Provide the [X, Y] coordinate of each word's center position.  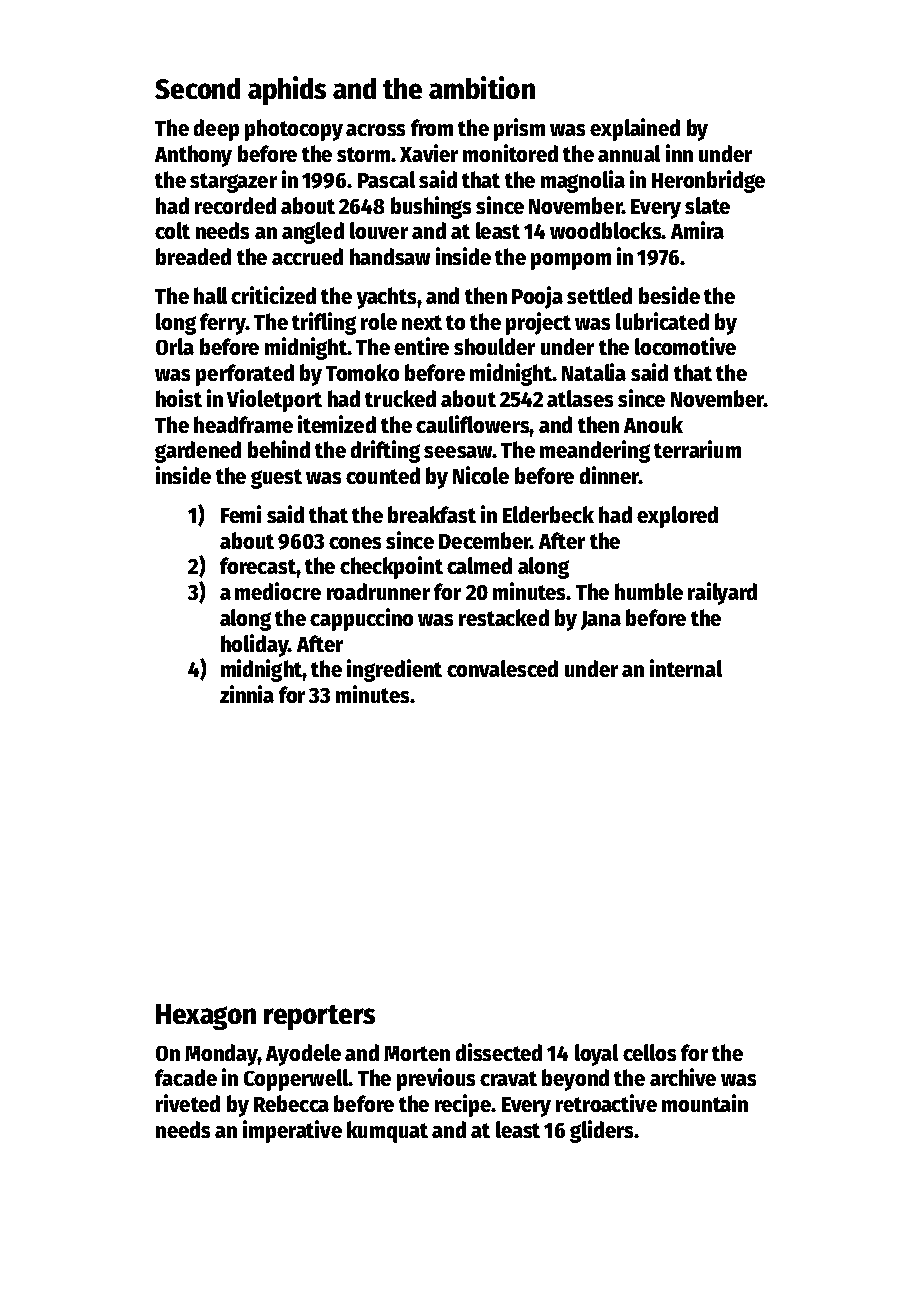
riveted [188, 1103]
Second [197, 88]
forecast [258, 565]
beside [669, 295]
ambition [482, 87]
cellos [649, 1052]
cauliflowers [472, 424]
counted [383, 475]
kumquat [387, 1132]
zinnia [247, 694]
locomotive [685, 346]
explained [635, 129]
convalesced [502, 668]
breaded [193, 256]
